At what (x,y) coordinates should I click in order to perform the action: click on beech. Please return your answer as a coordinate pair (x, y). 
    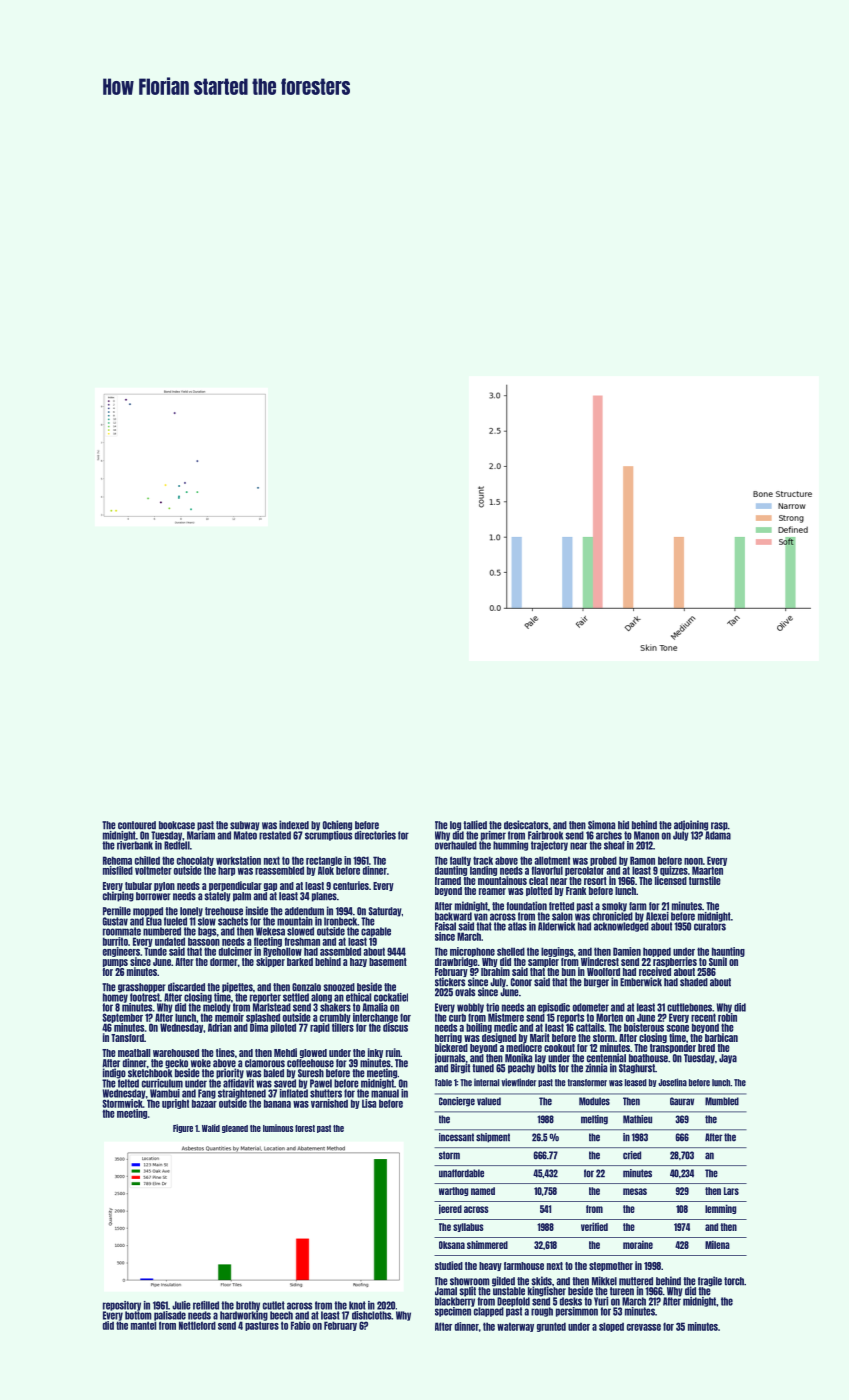
    Looking at the image, I should click on (281, 1315).
